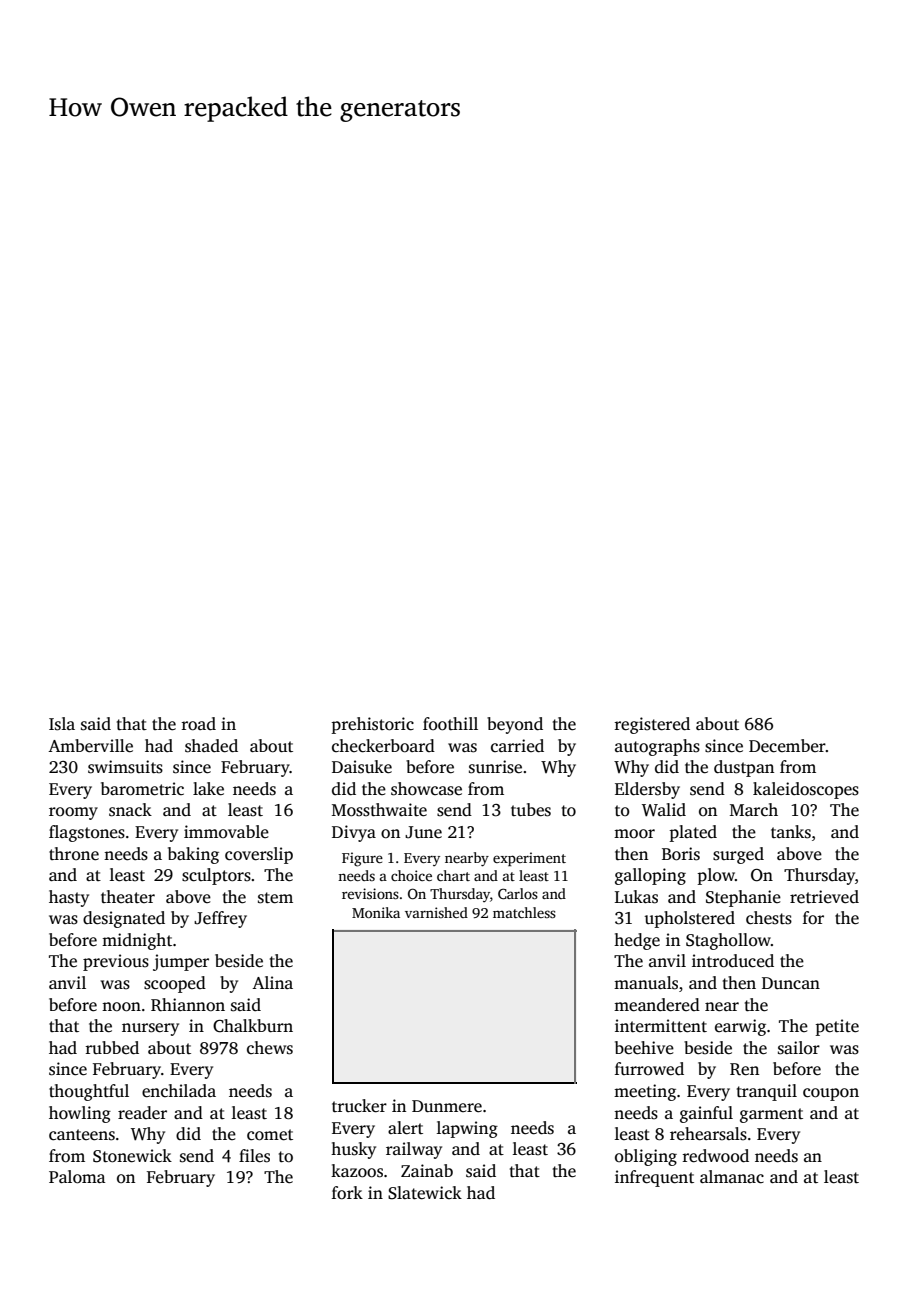 The height and width of the document is (1316, 908). What do you see at coordinates (447, 1106) in the document?
I see `Dunmere` at bounding box center [447, 1106].
